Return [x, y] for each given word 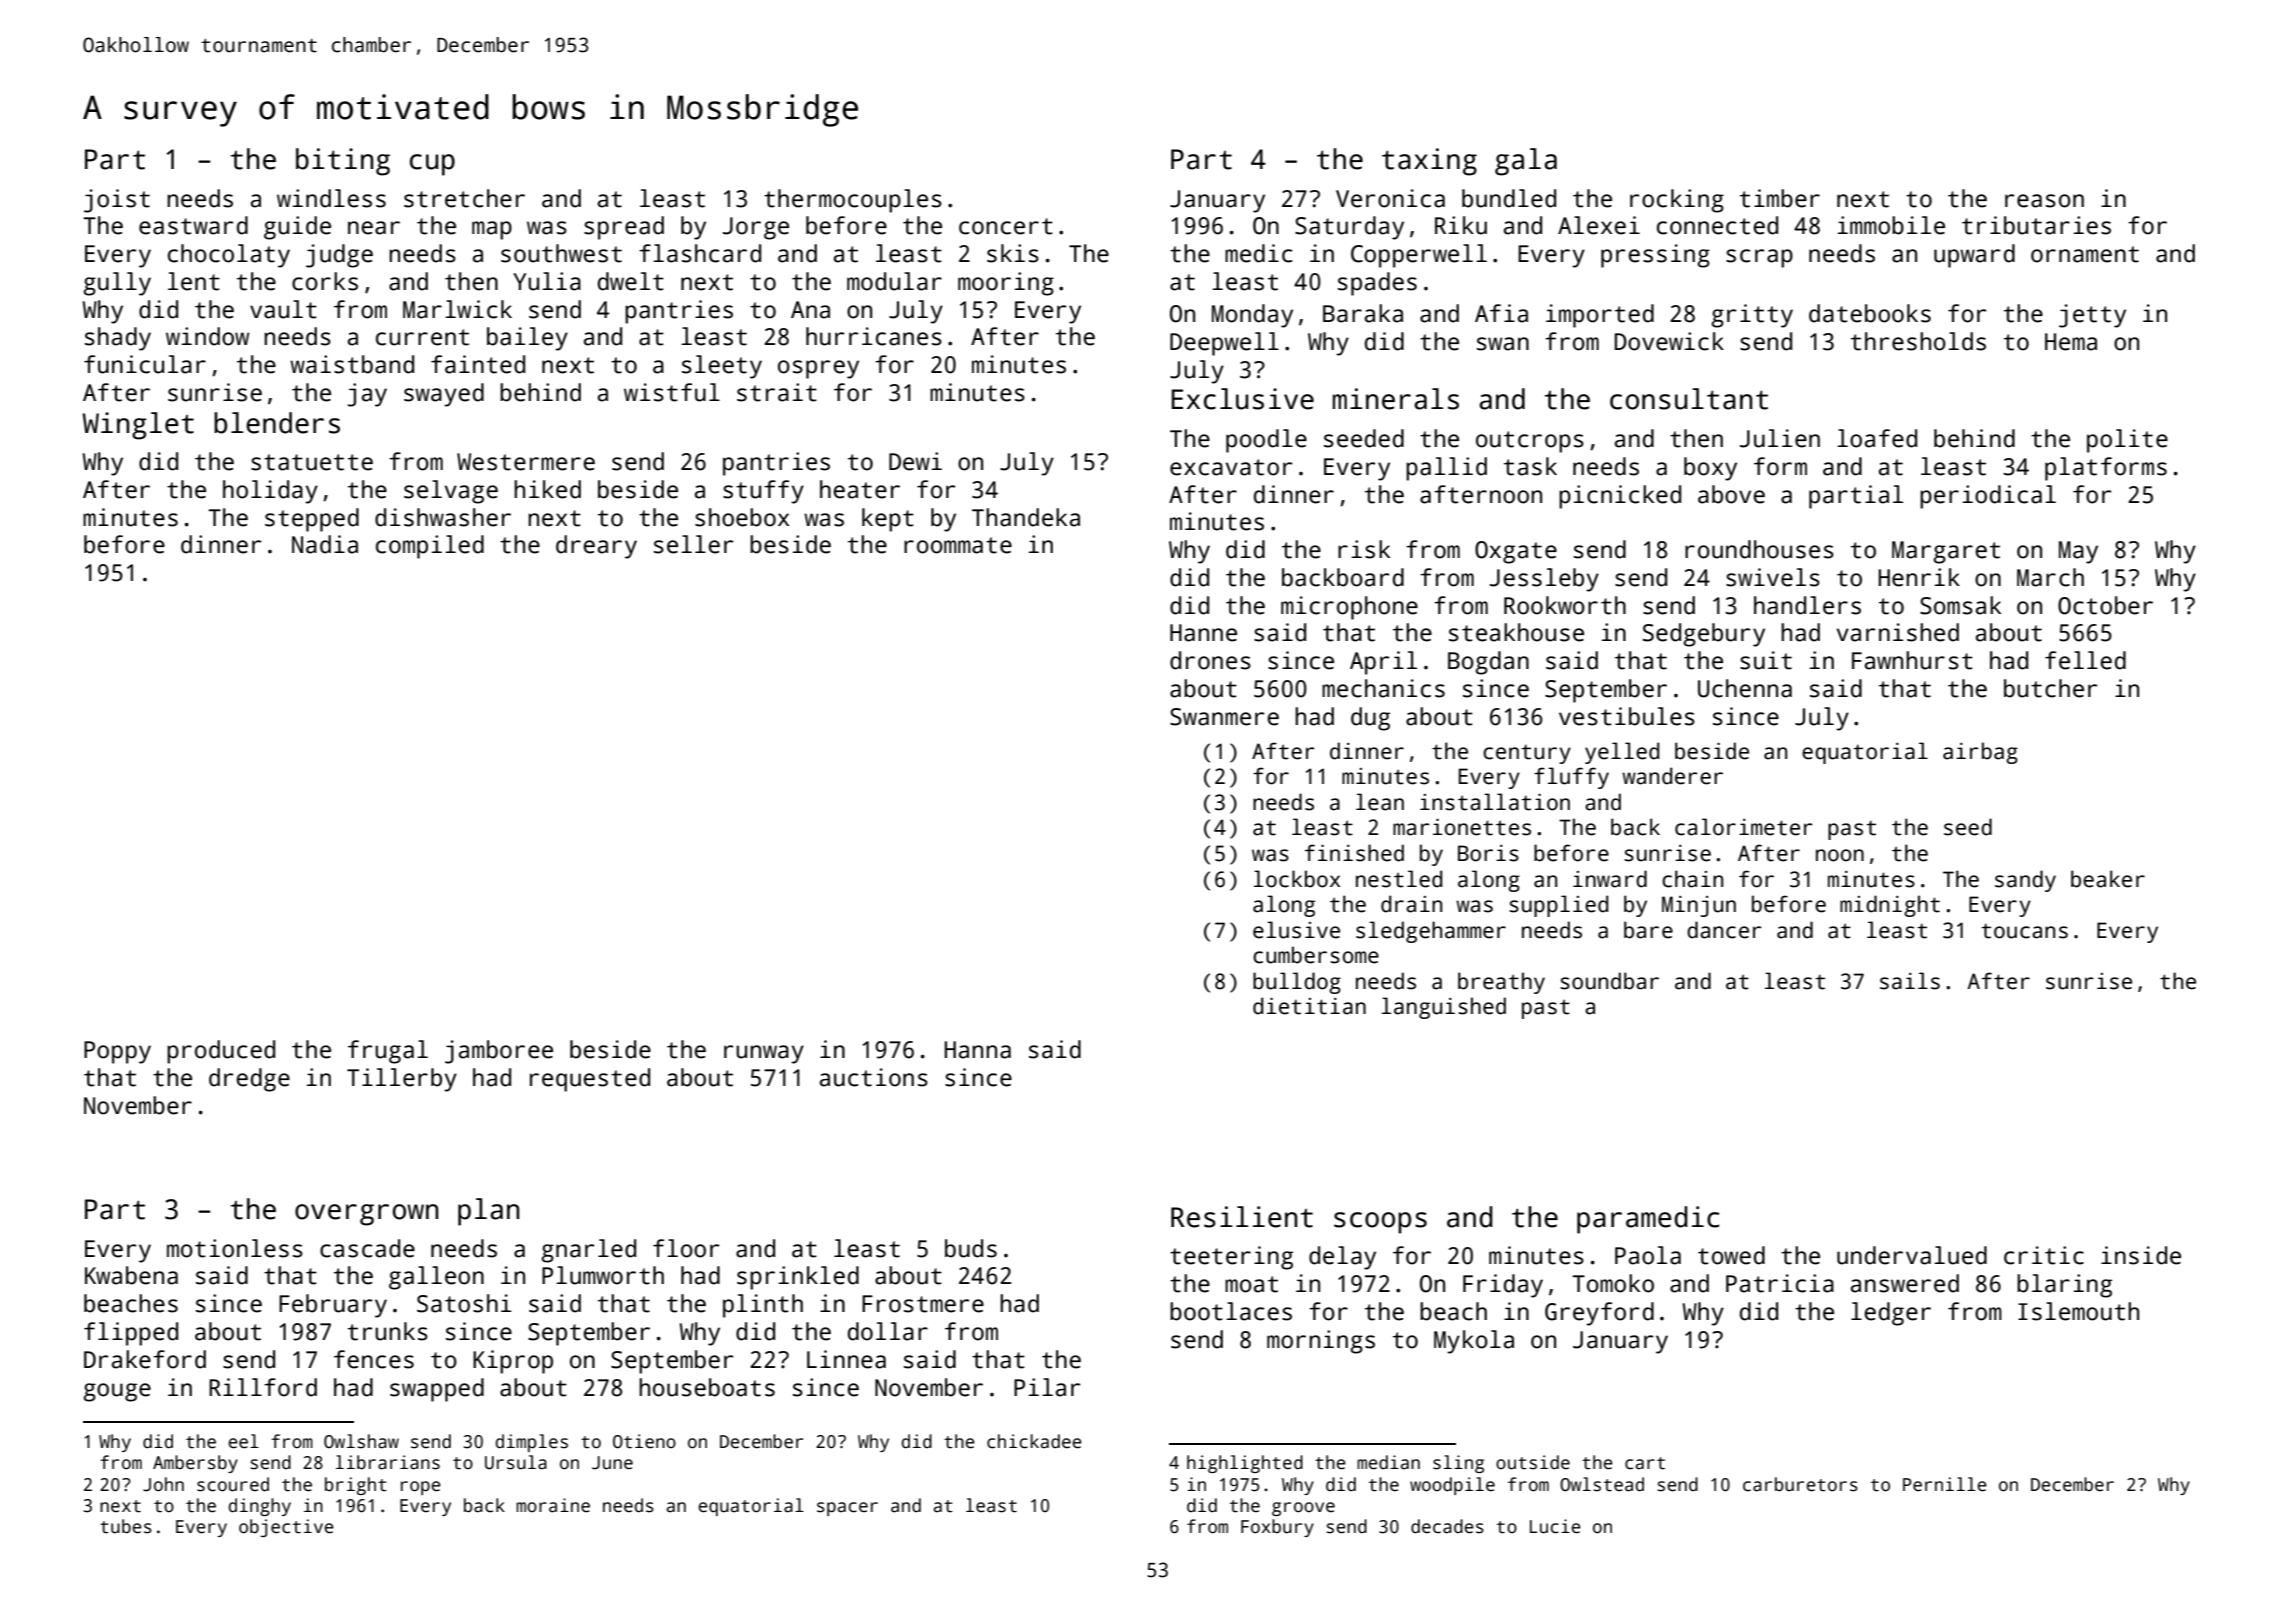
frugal [388, 1052]
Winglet [138, 426]
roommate [958, 545]
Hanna [978, 1050]
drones [1210, 660]
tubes [126, 1526]
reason [2044, 201]
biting [343, 162]
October [2105, 605]
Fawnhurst [1912, 660]
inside [2141, 1255]
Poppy [117, 1052]
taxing [1429, 162]
